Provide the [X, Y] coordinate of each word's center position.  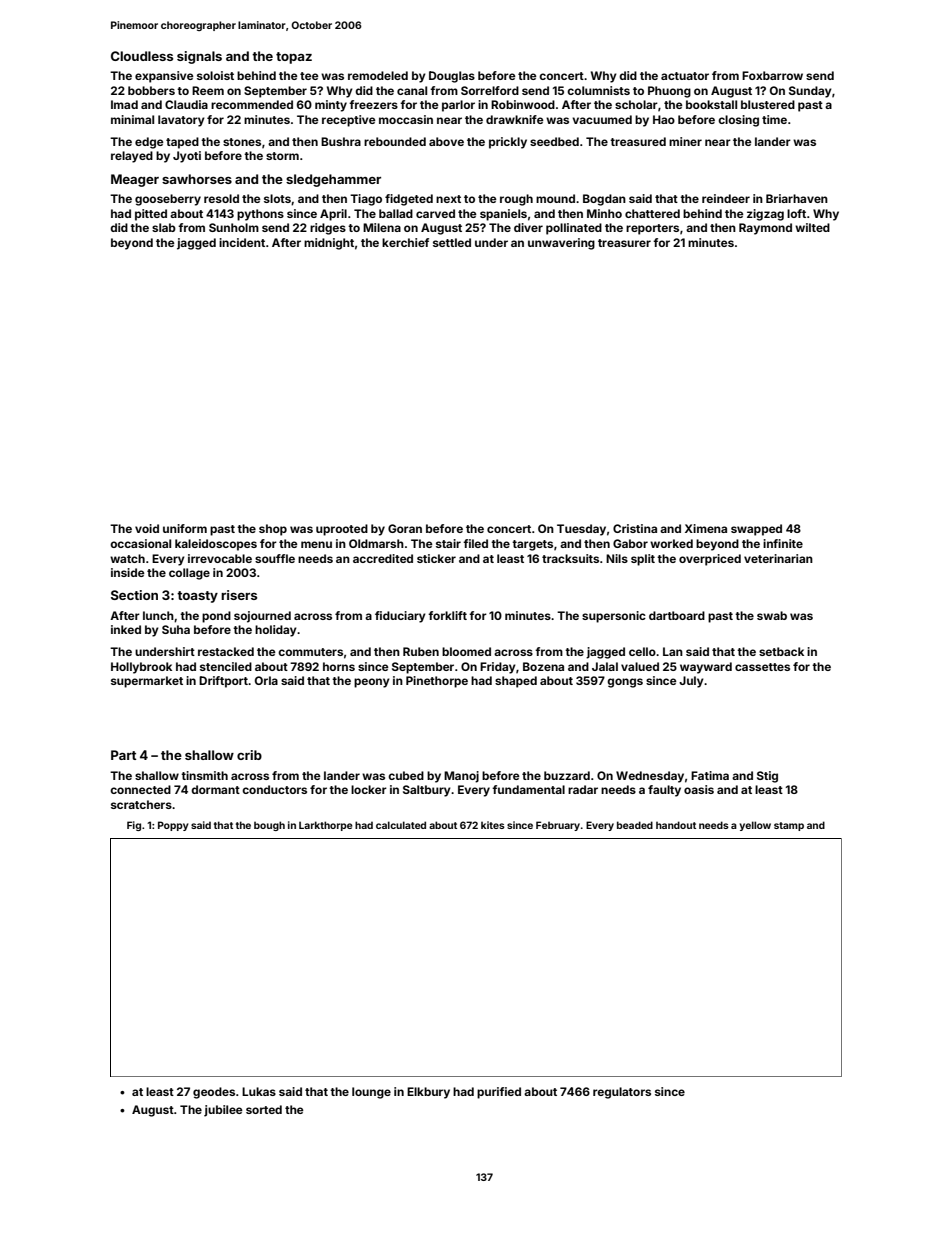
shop [273, 530]
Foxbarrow [772, 75]
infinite [783, 543]
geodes [214, 1093]
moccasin [406, 119]
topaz [294, 58]
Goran [405, 528]
